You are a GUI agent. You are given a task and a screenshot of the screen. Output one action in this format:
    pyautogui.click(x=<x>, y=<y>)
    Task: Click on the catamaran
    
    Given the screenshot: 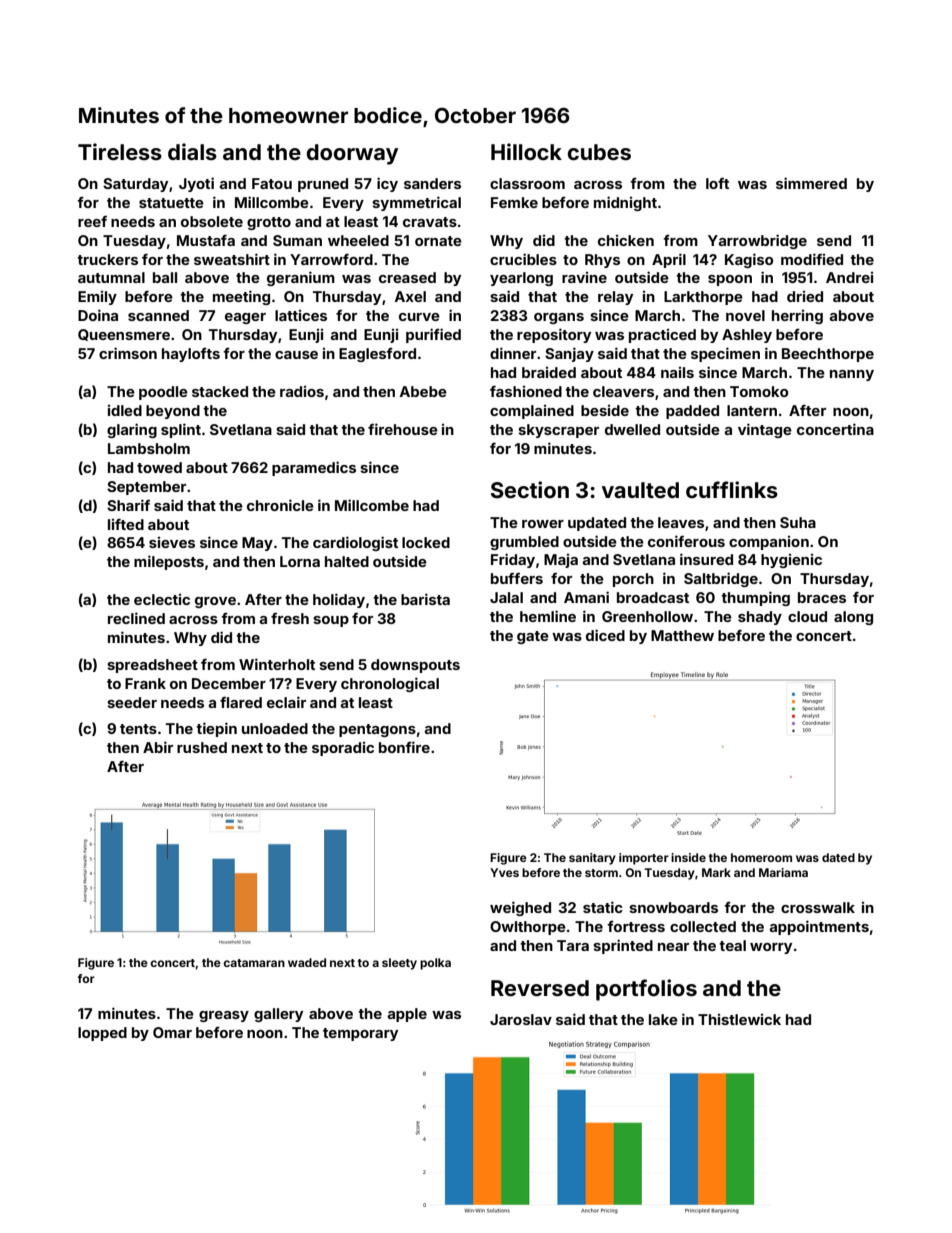 What is the action you would take?
    pyautogui.click(x=254, y=963)
